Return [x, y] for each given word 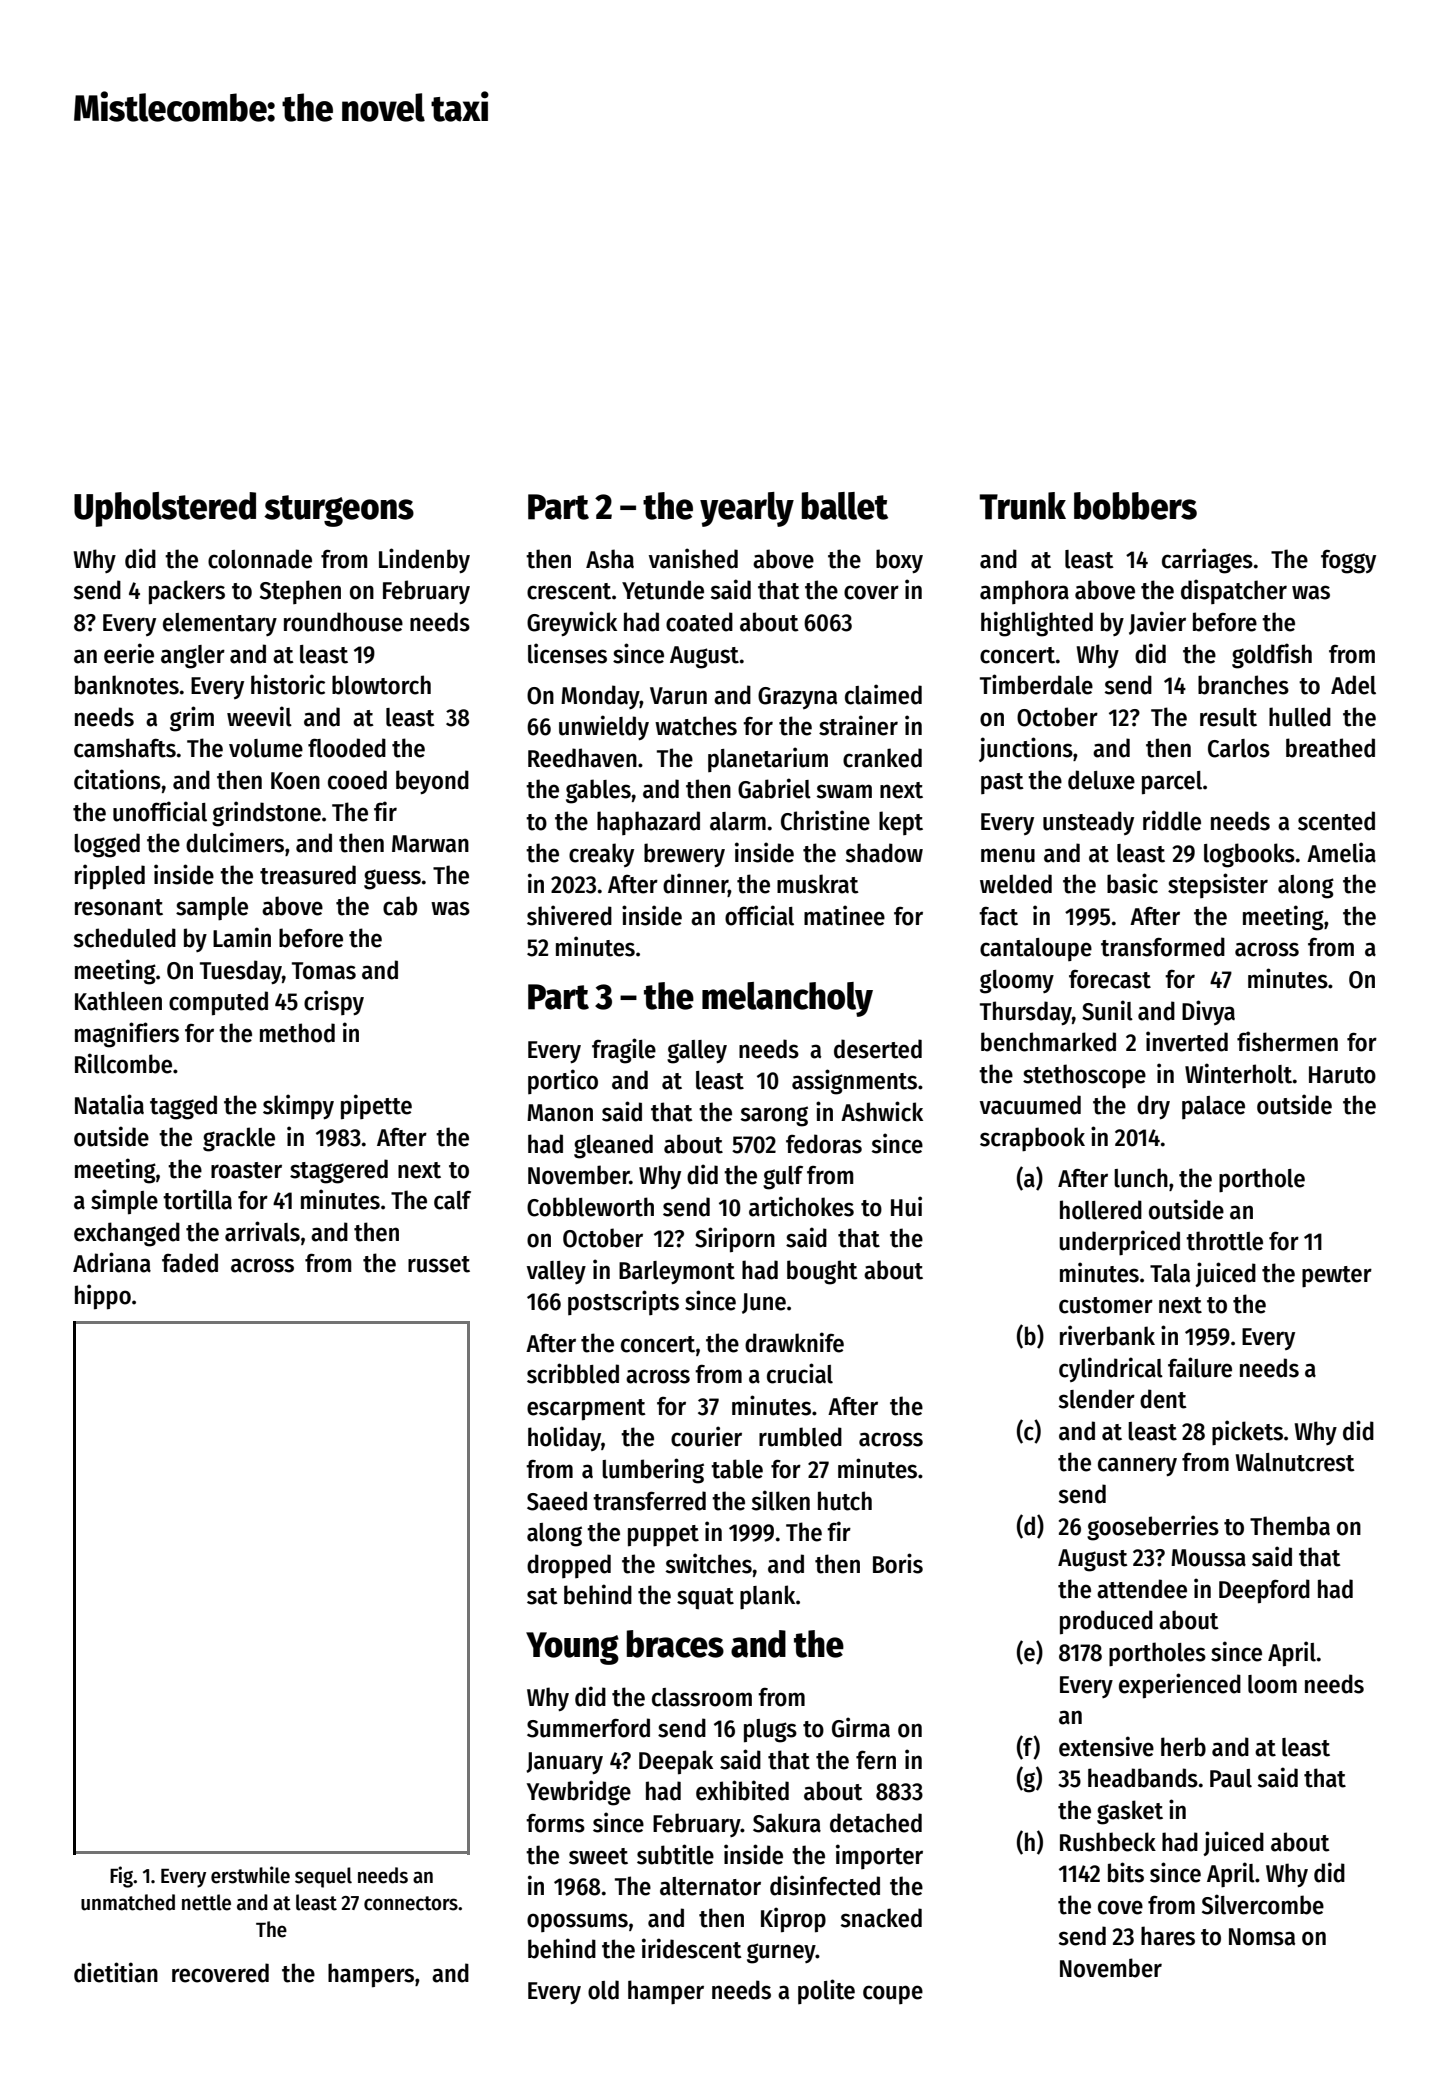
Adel [1353, 685]
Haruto [1342, 1075]
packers [187, 592]
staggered [339, 1171]
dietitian [116, 1972]
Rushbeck [1108, 1842]
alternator [710, 1886]
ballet [845, 506]
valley [556, 1272]
